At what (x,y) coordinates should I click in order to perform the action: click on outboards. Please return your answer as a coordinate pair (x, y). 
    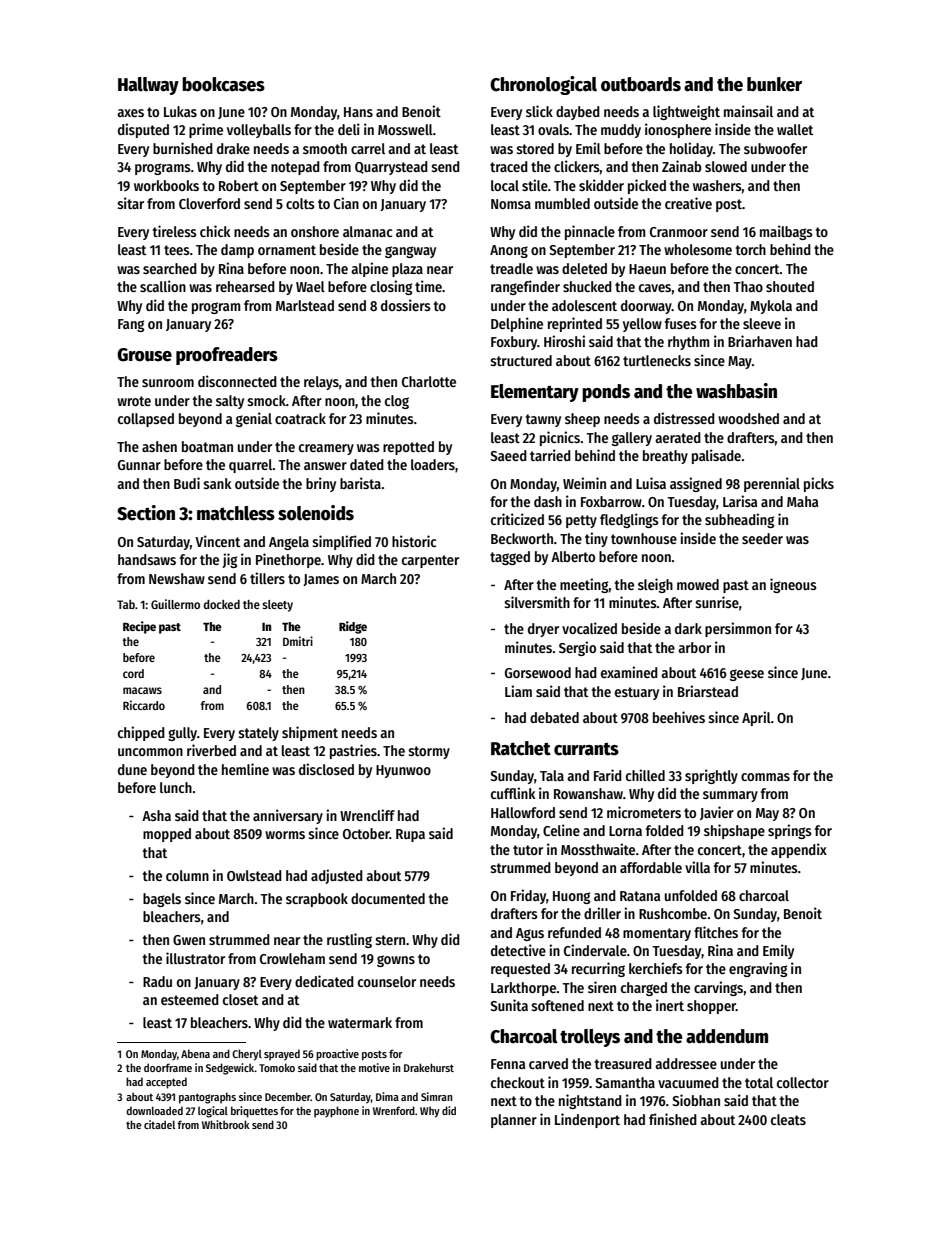
    Looking at the image, I should click on (641, 84).
